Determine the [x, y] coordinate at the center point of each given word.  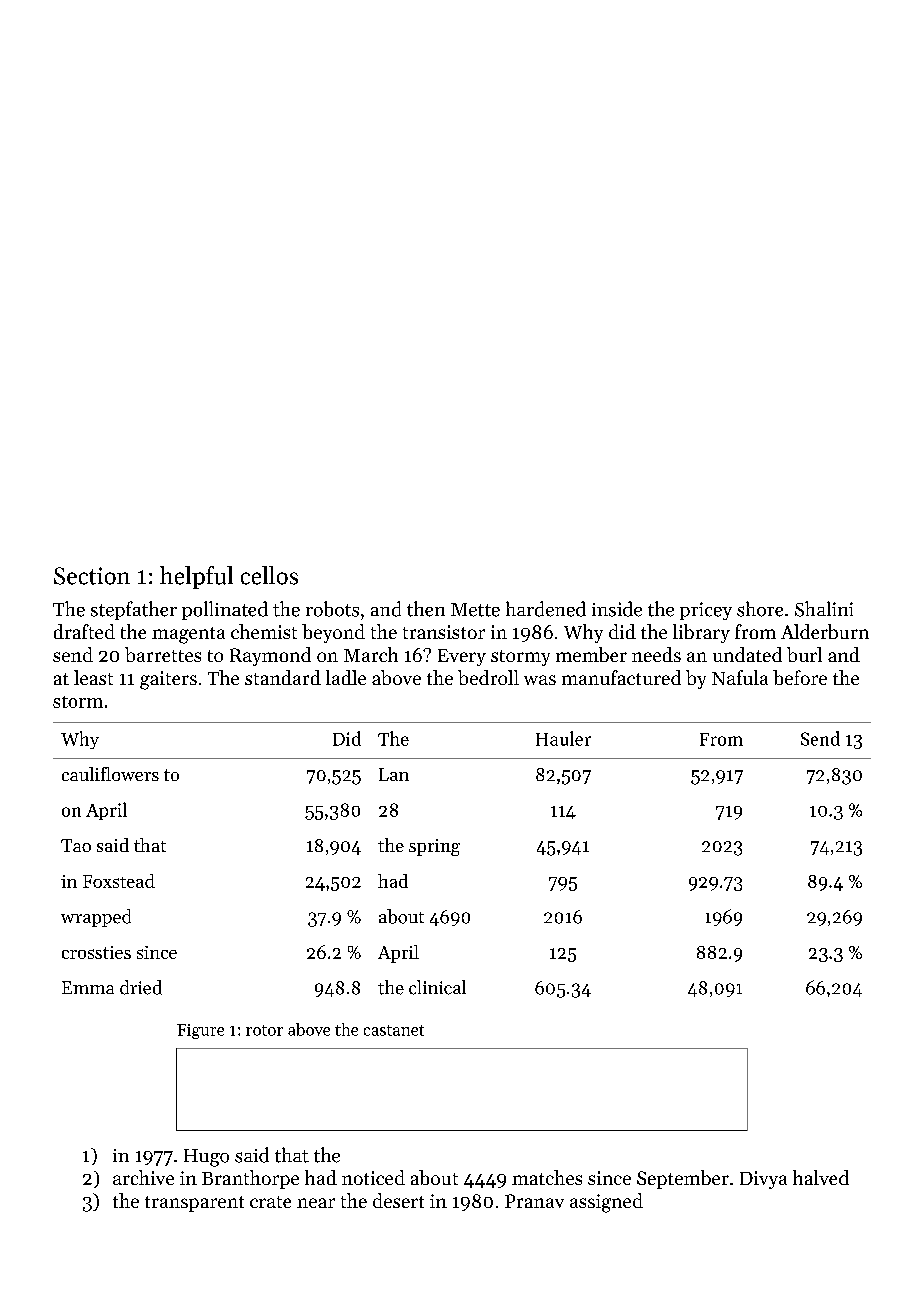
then [426, 609]
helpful [196, 577]
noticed [373, 1177]
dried [141, 987]
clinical [437, 987]
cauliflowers [110, 774]
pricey [706, 611]
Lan [394, 774]
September [683, 1179]
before [800, 677]
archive [143, 1177]
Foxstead [119, 881]
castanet [394, 1030]
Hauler [563, 738]
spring [434, 847]
